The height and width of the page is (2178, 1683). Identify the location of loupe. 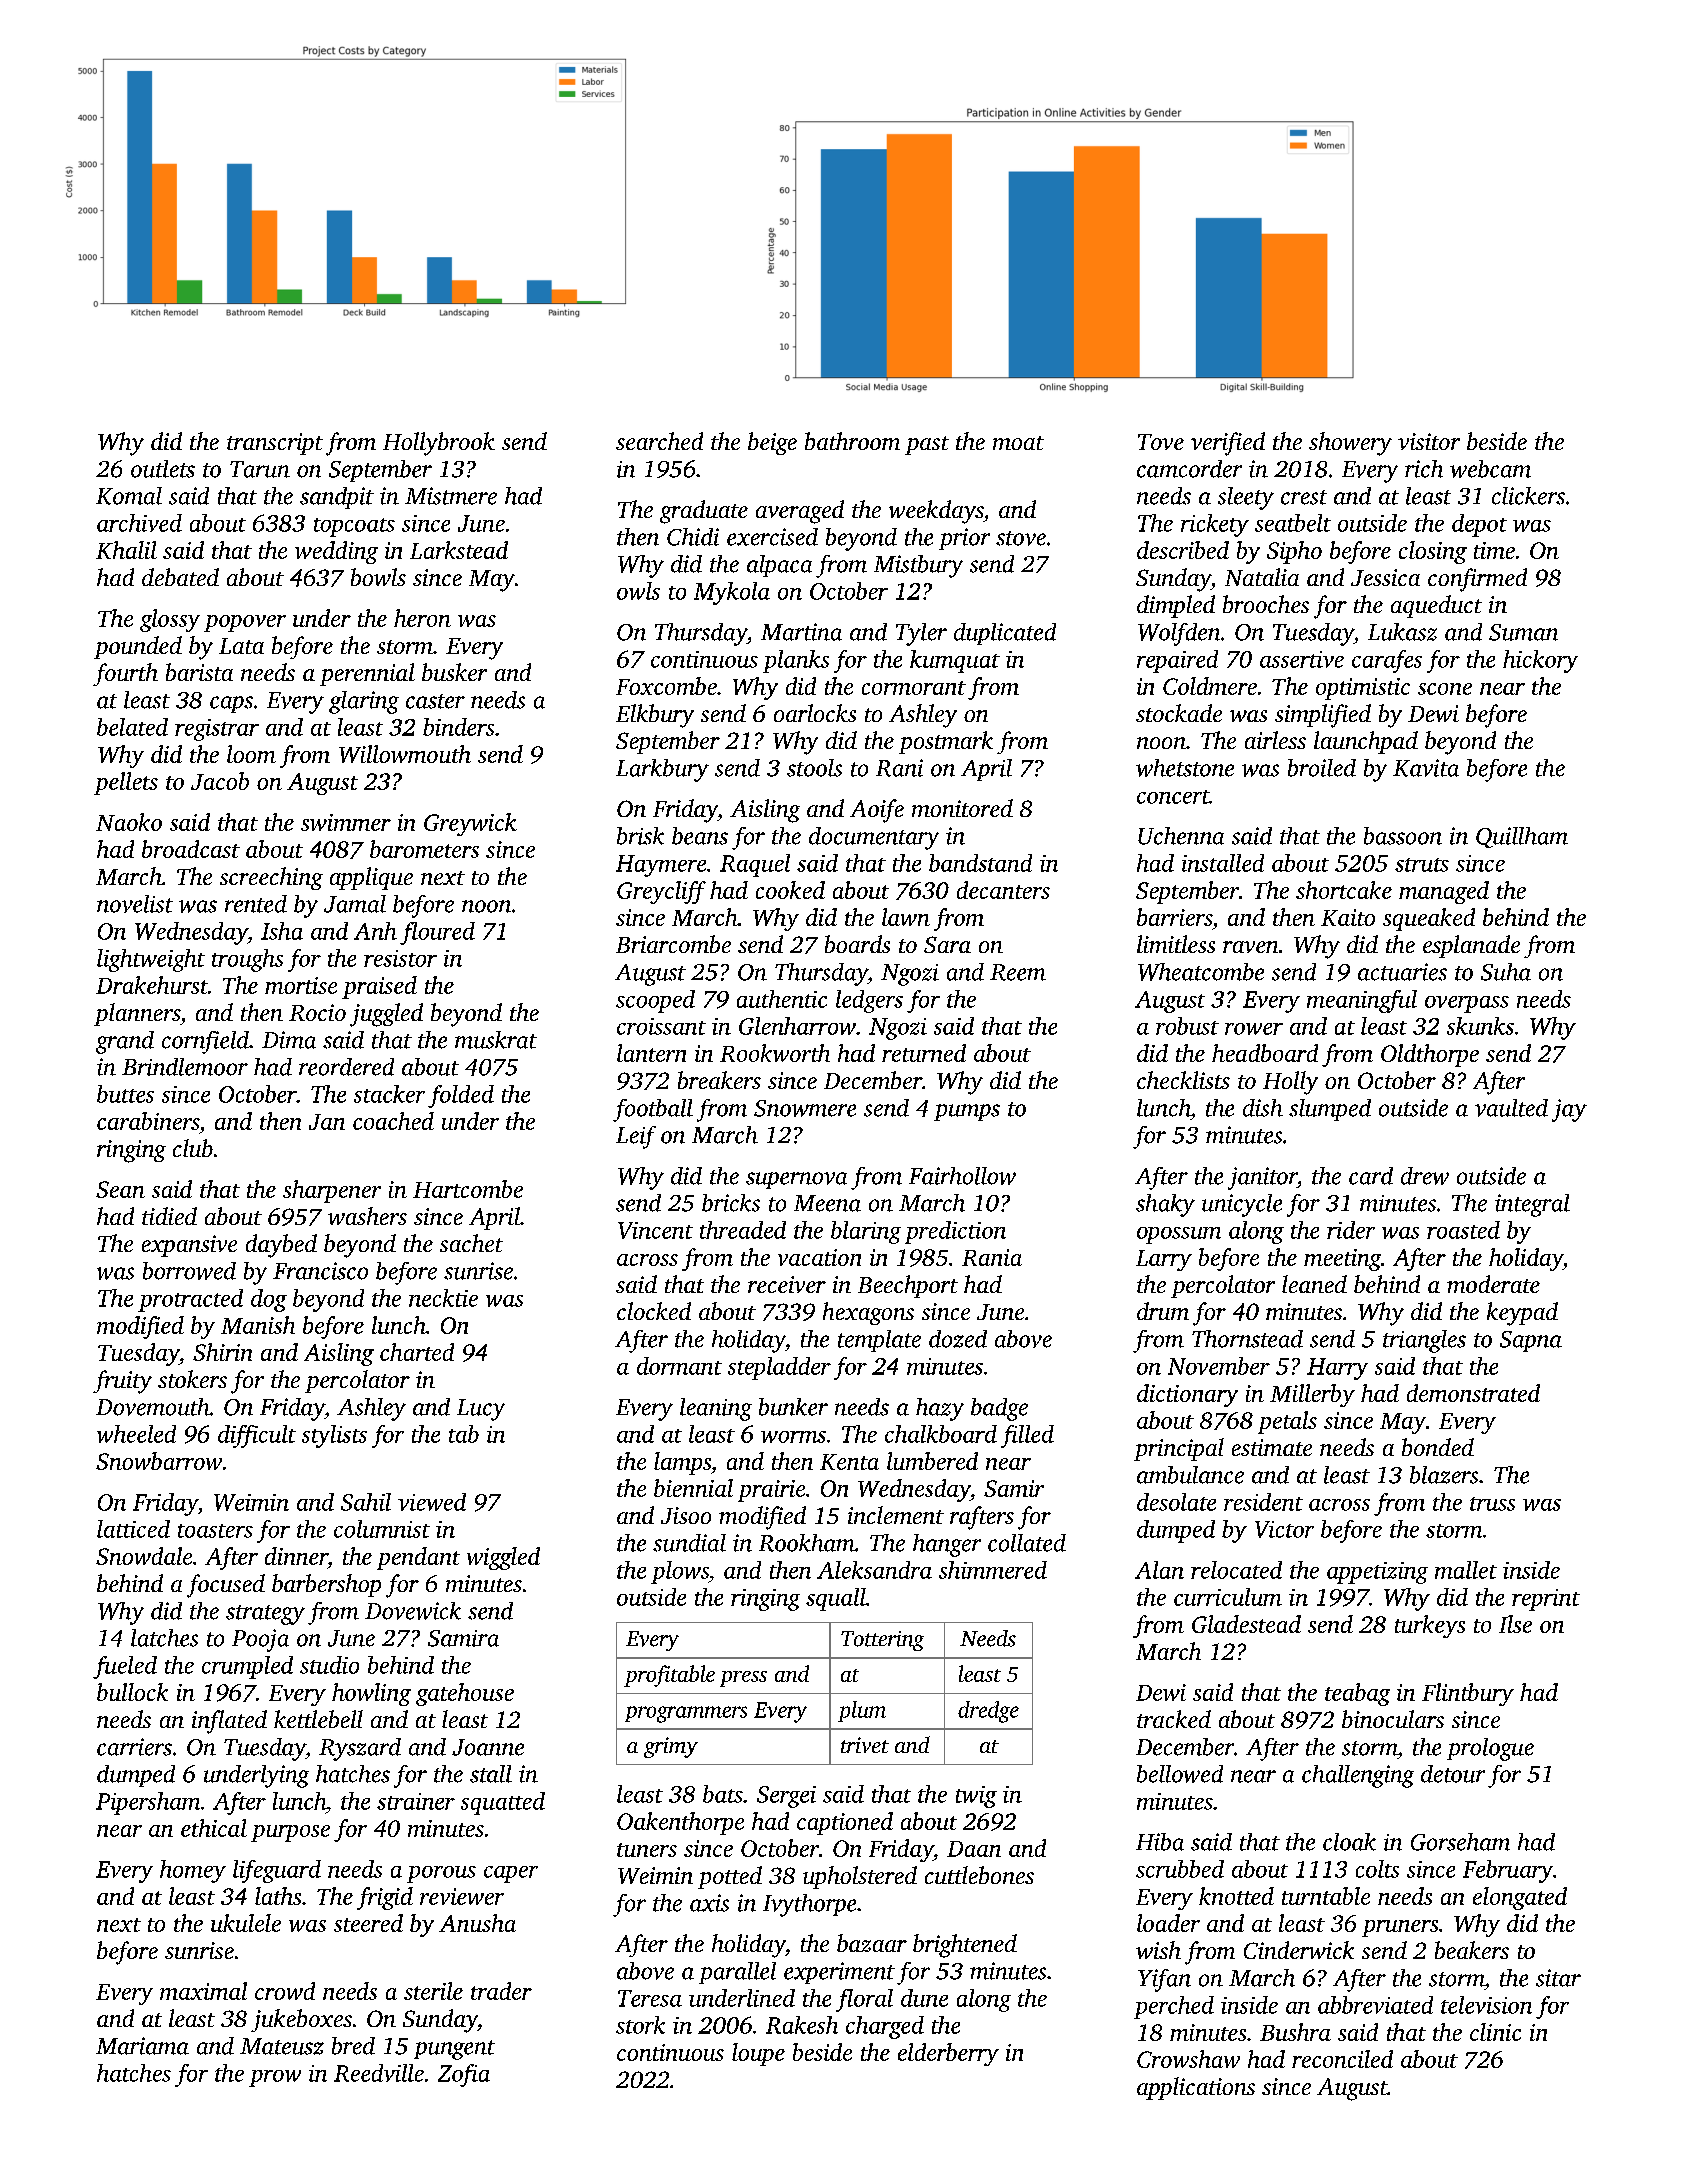
(758, 2054).
